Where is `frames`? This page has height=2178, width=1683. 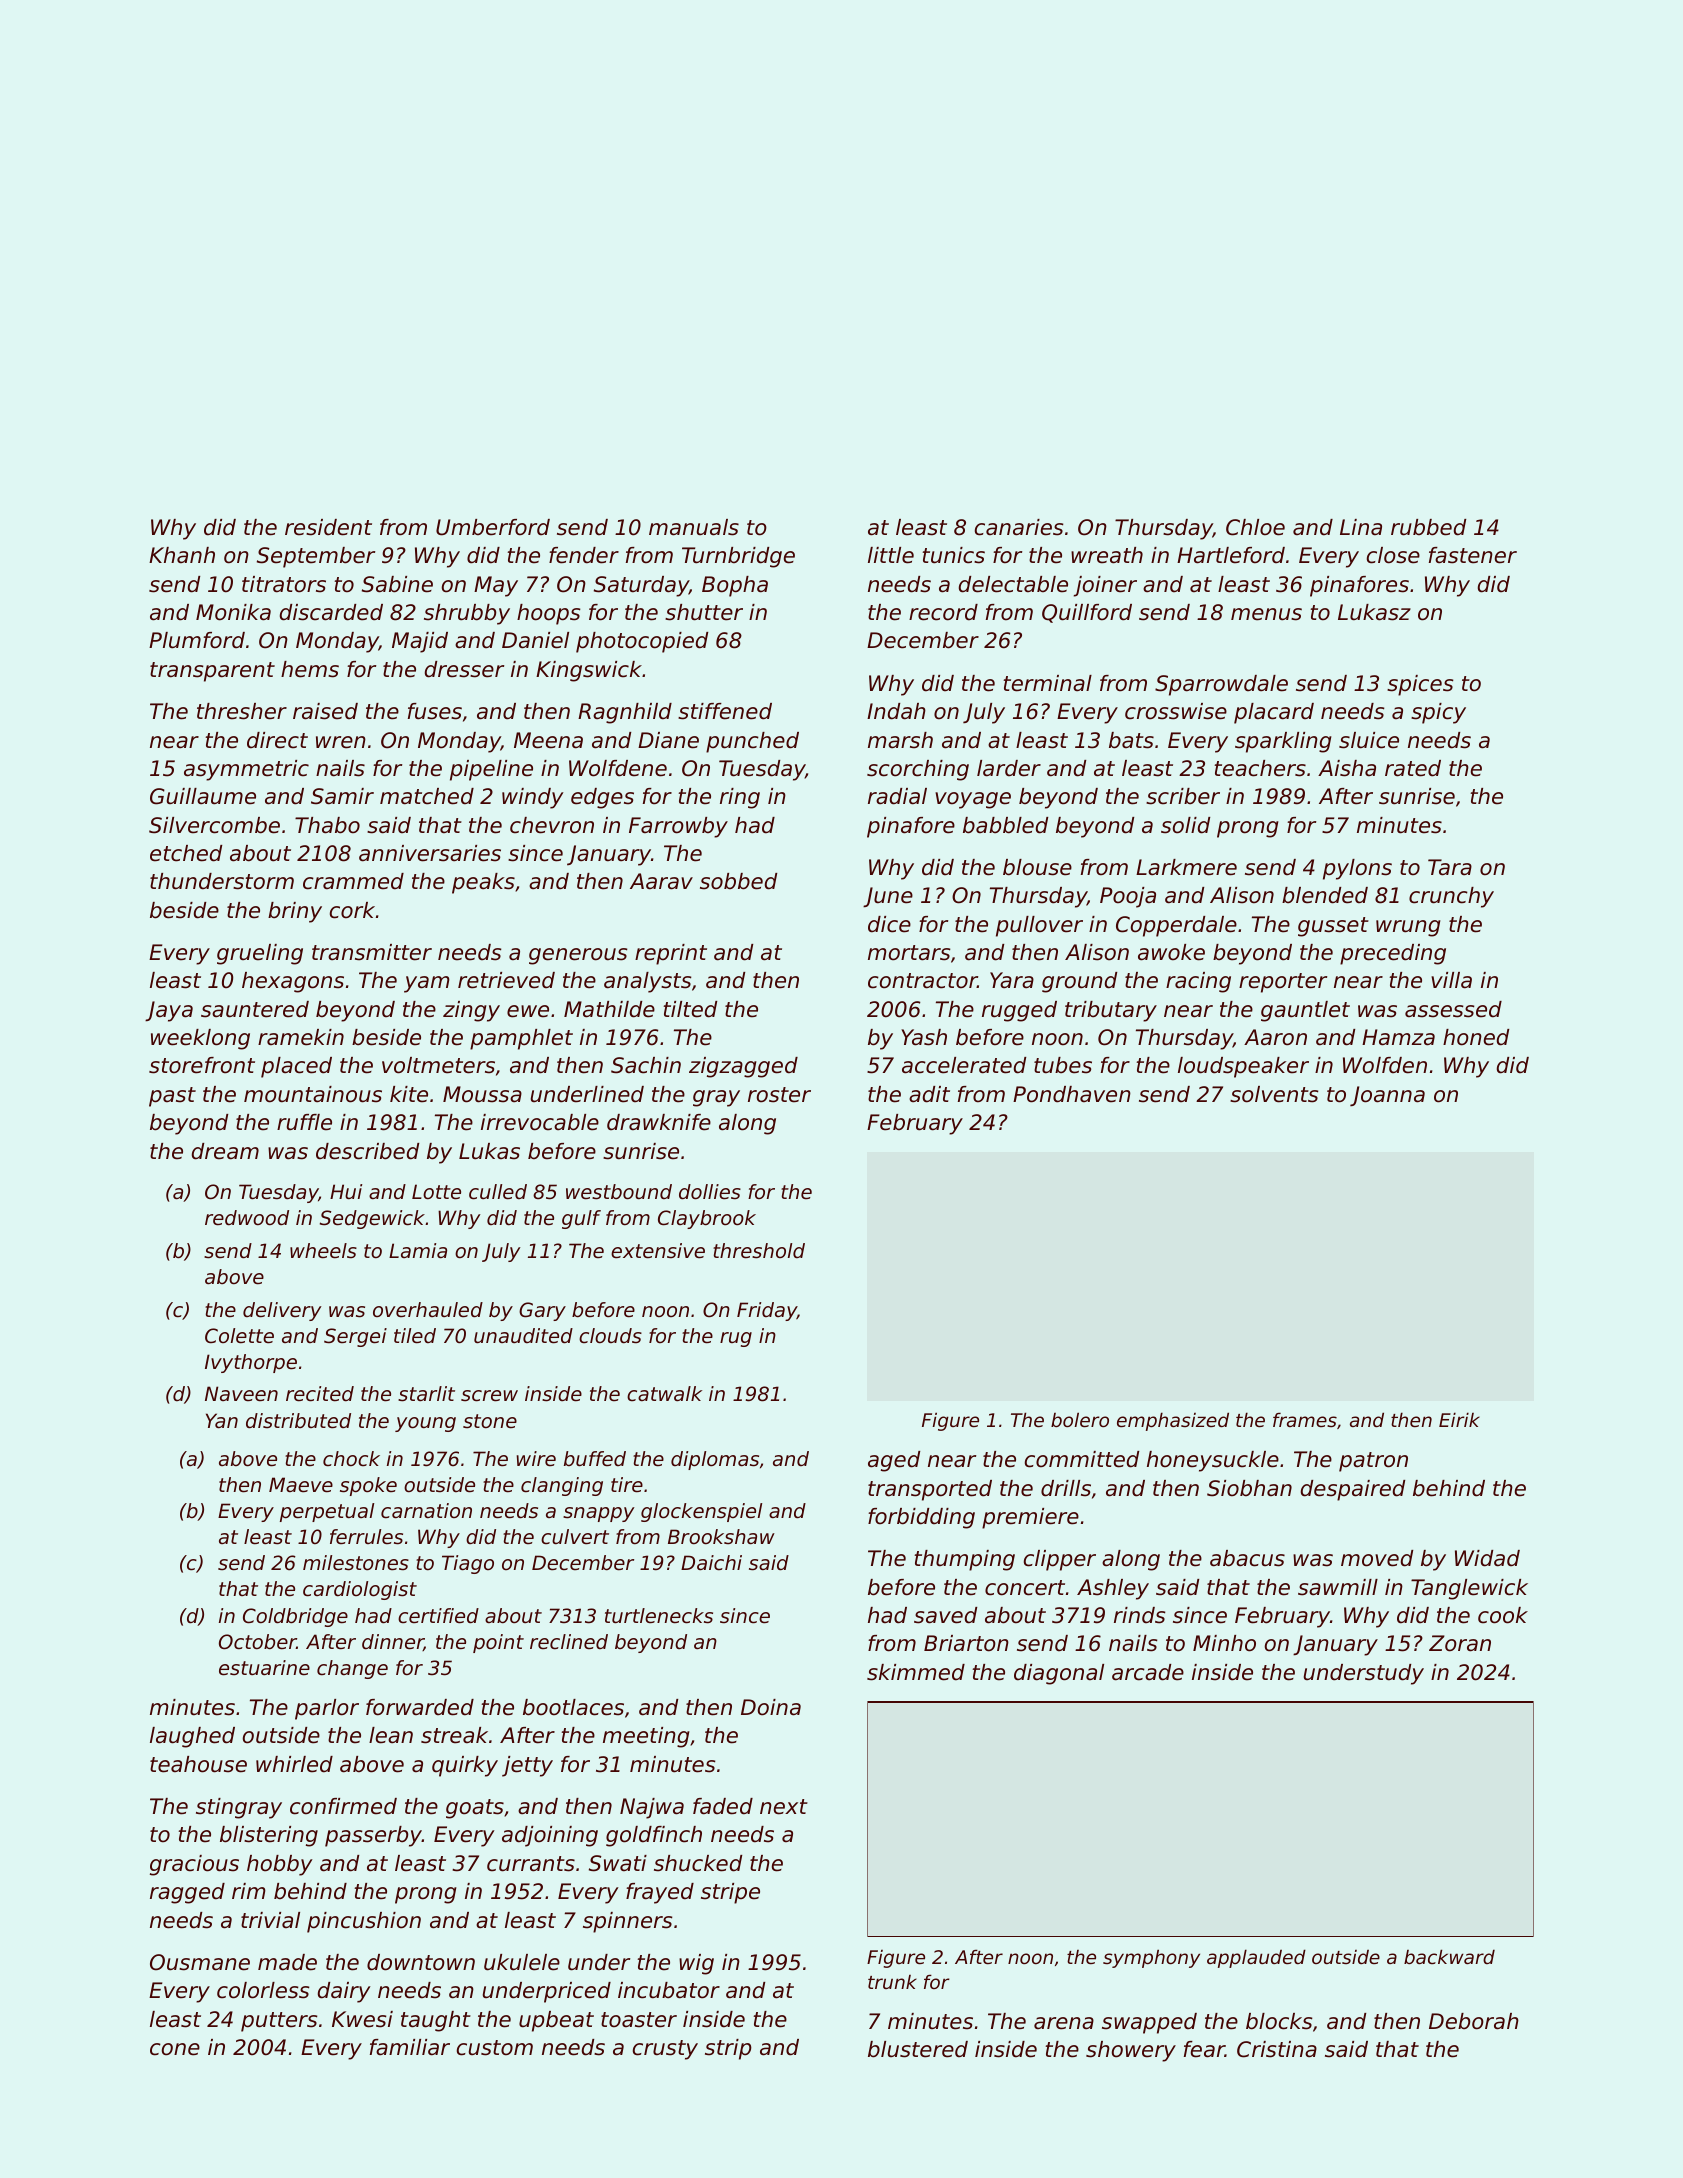 frames is located at coordinates (1305, 1419).
